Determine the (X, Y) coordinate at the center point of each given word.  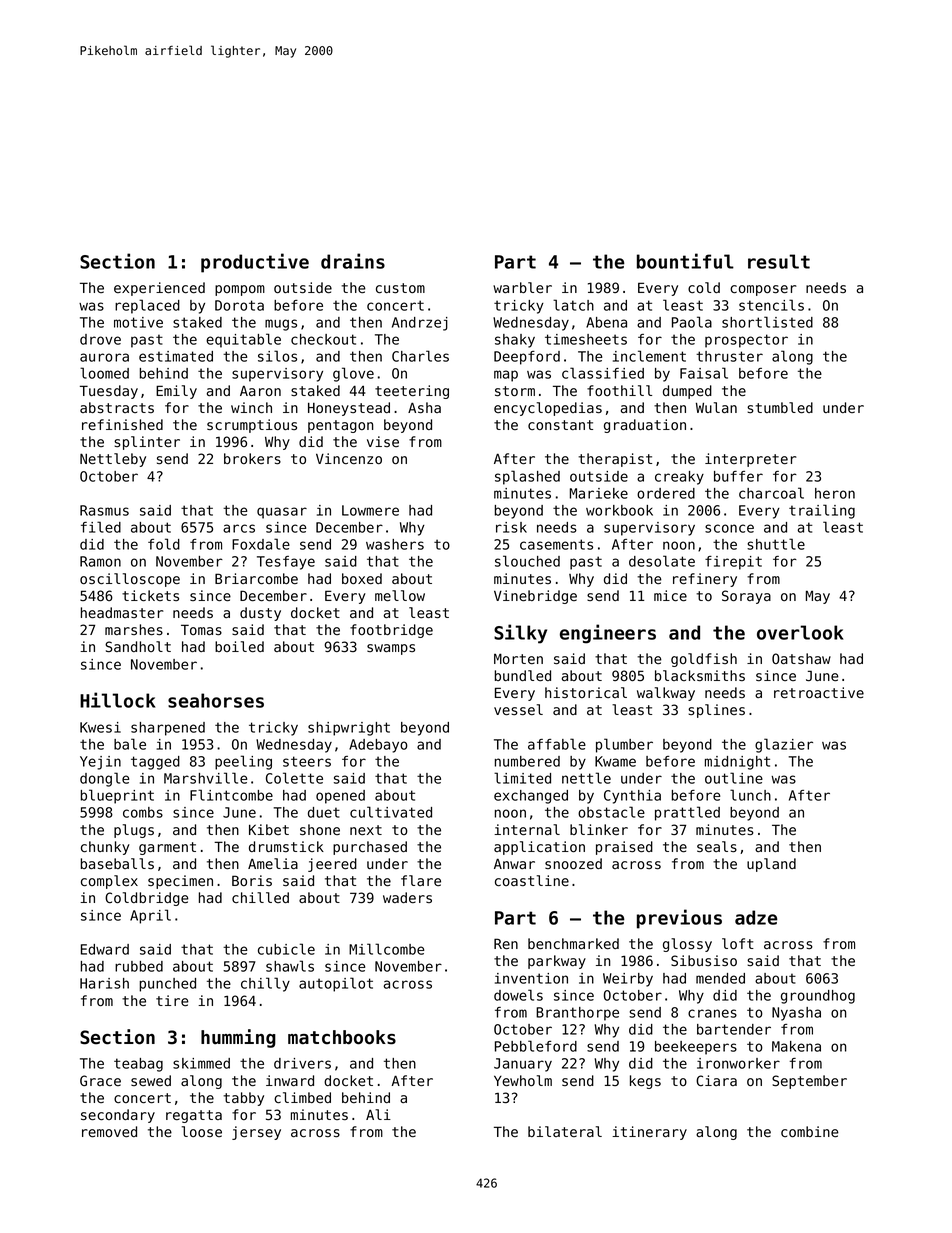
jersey (256, 1133)
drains (353, 261)
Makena (796, 1046)
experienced (159, 289)
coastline (532, 881)
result (779, 261)
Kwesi (100, 727)
